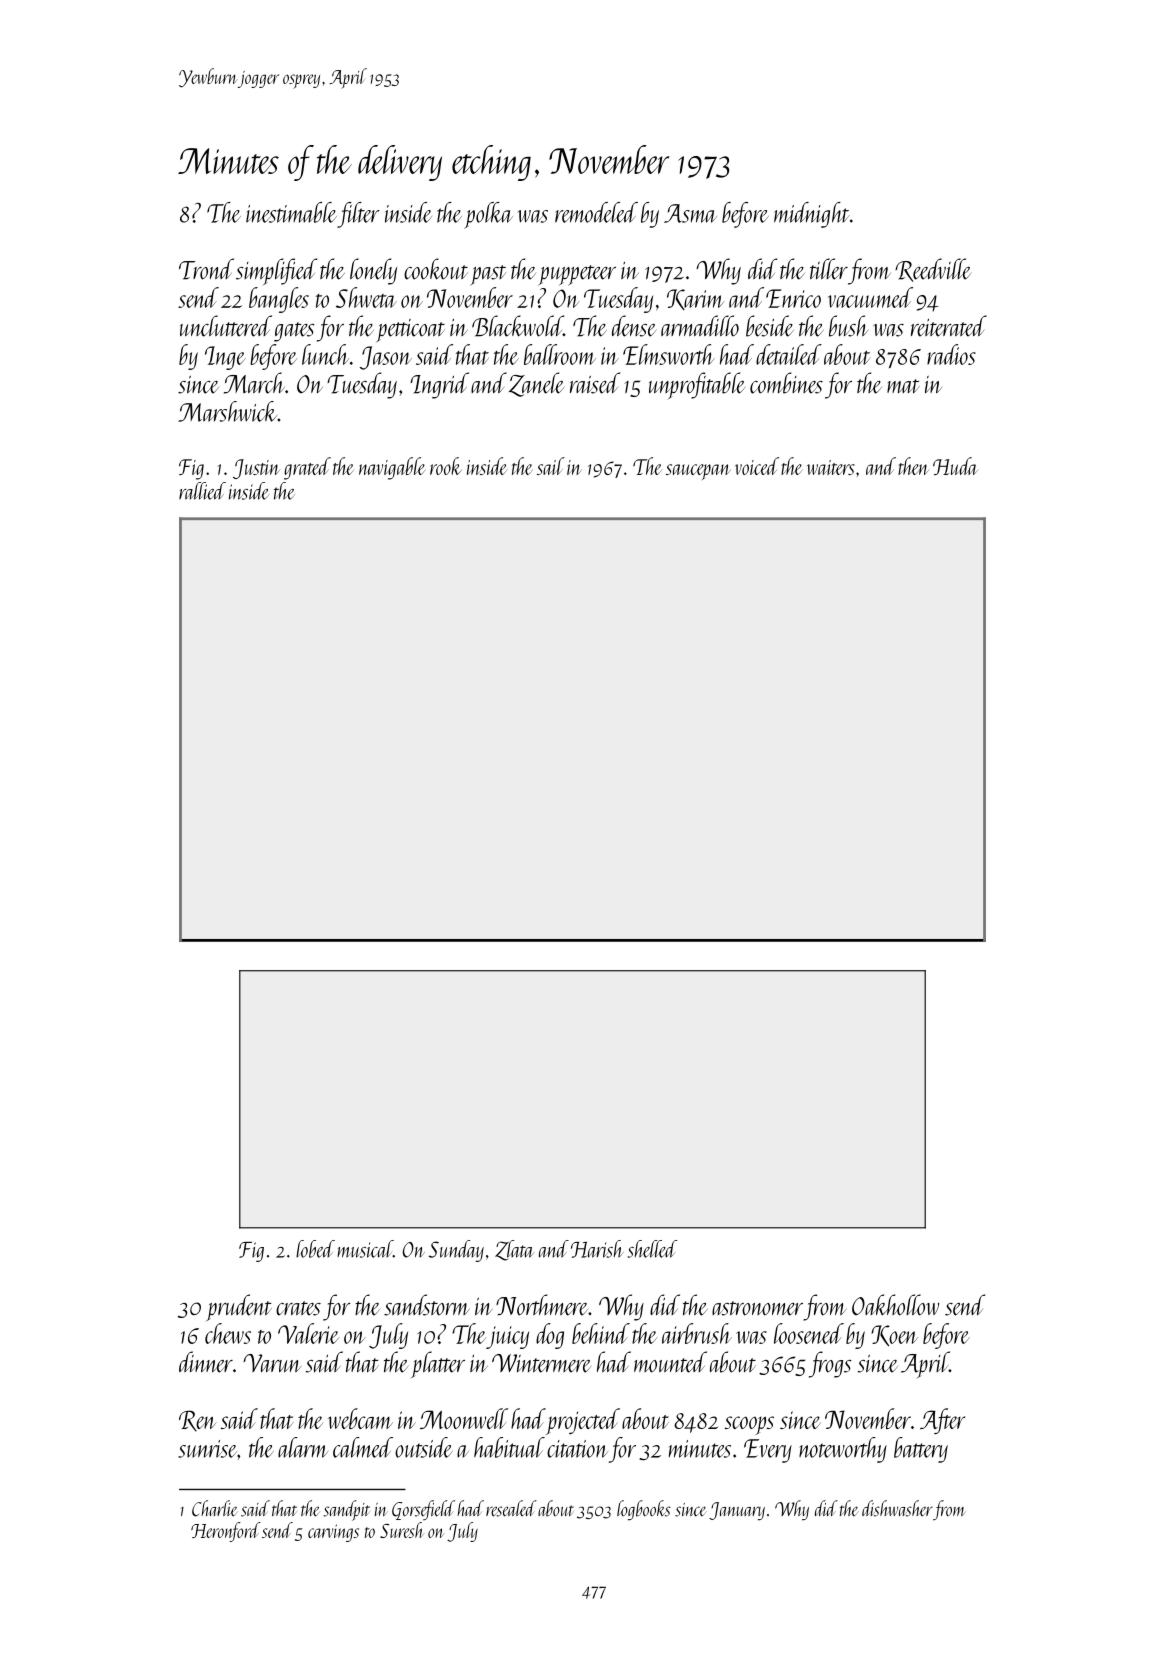 Image resolution: width=1165 pixels, height=1654 pixels. I want to click on sail, so click(551, 466).
